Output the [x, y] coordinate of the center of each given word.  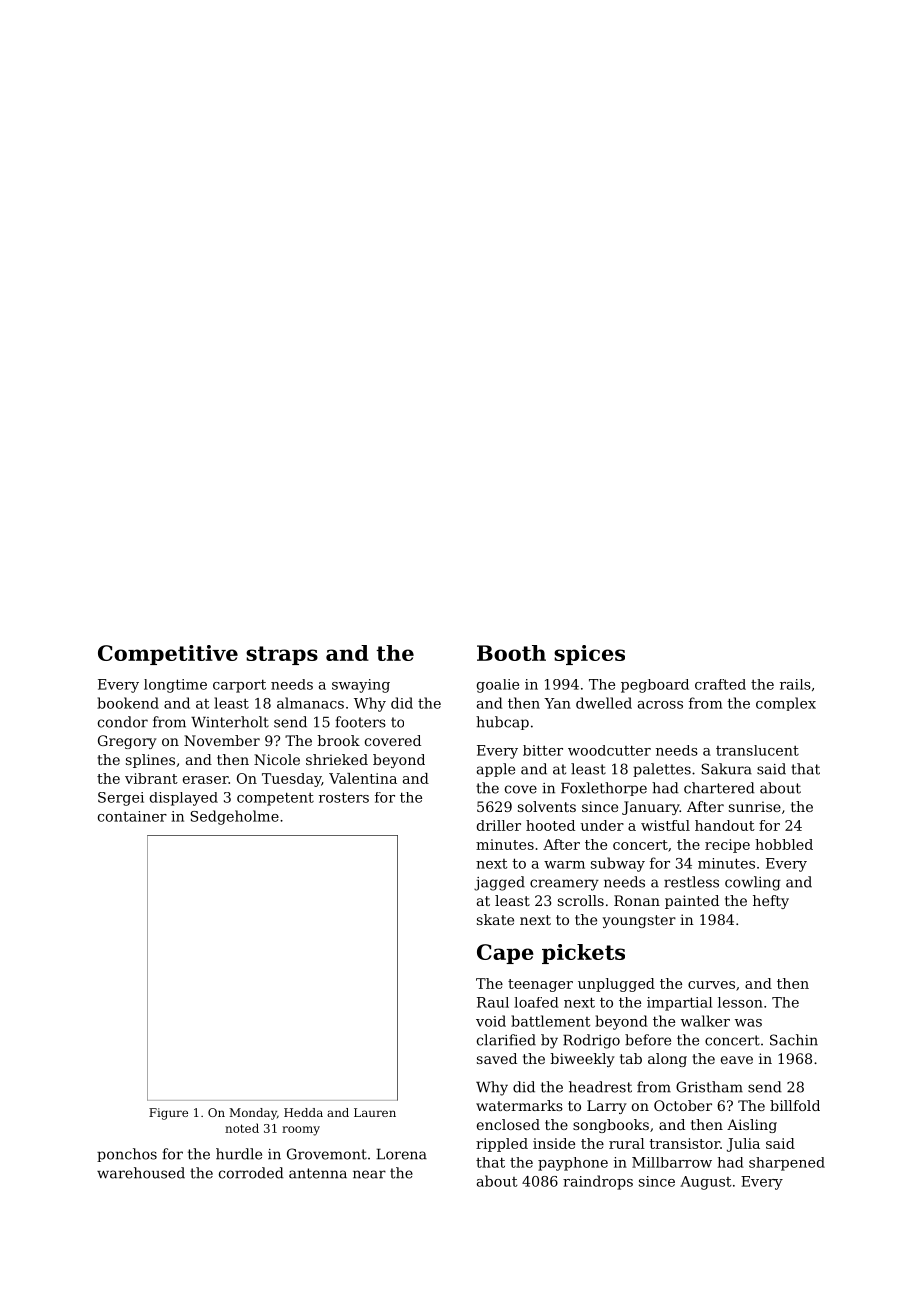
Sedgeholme [235, 817]
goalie [498, 686]
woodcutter [609, 750]
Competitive [168, 655]
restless [691, 882]
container [132, 816]
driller [499, 825]
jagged [499, 883]
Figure [168, 1114]
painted [692, 902]
